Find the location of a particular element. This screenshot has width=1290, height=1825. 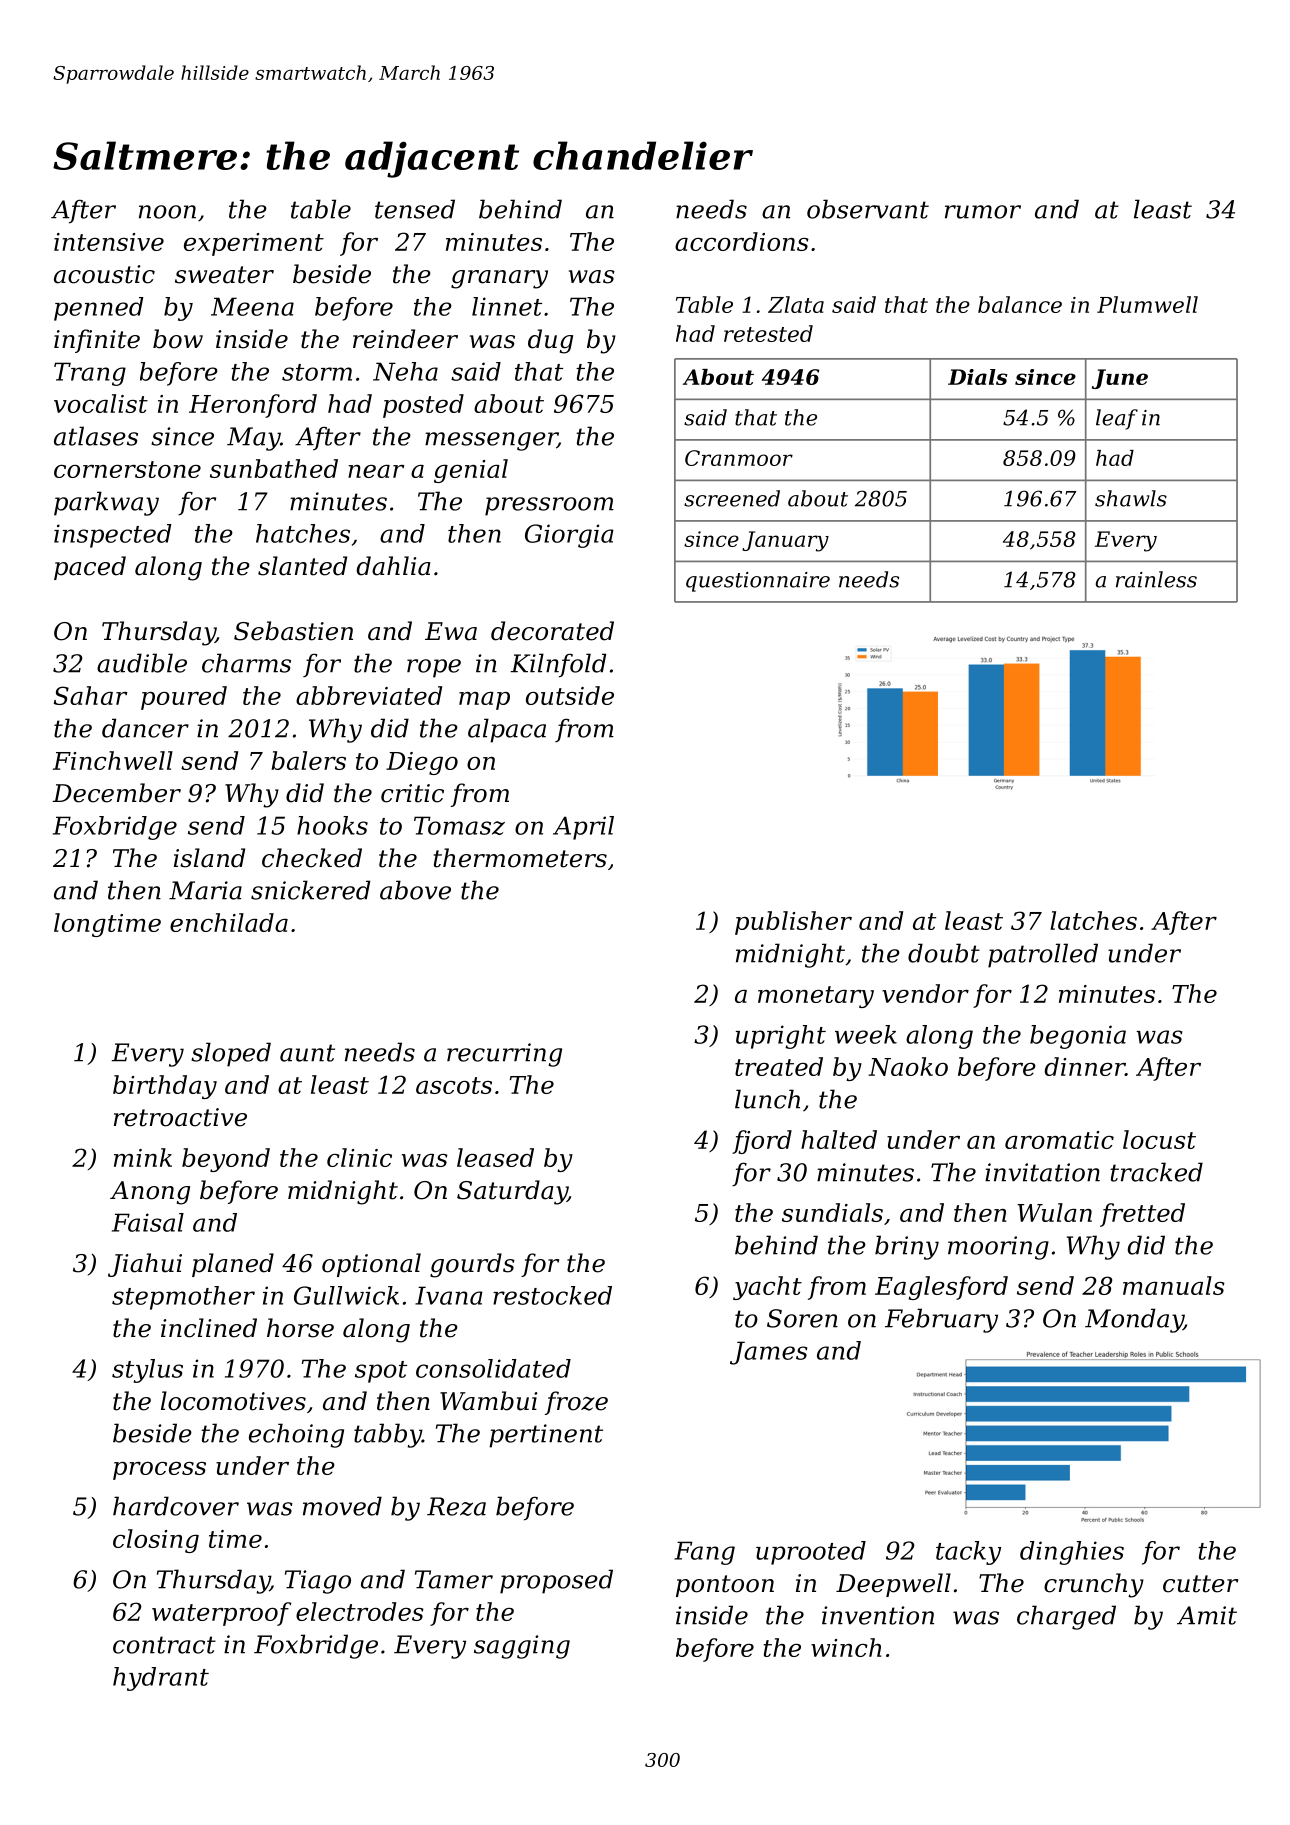

Gullwick is located at coordinates (346, 1295).
